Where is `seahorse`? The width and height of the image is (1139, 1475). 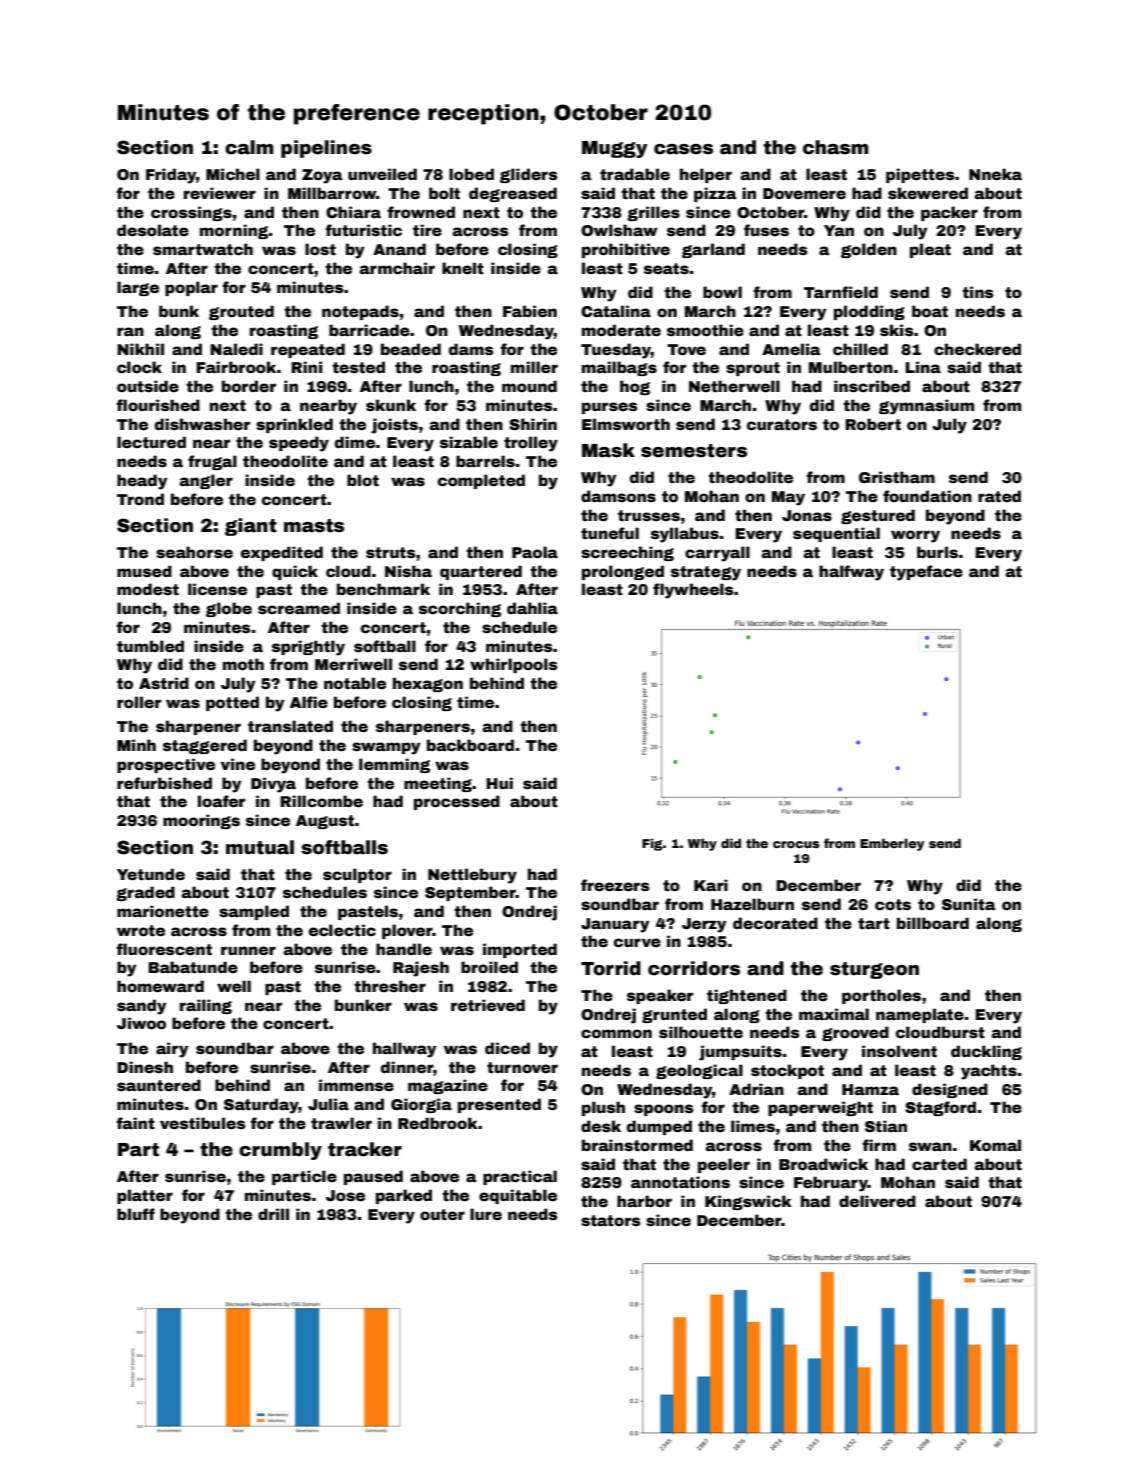
seahorse is located at coordinates (194, 552).
